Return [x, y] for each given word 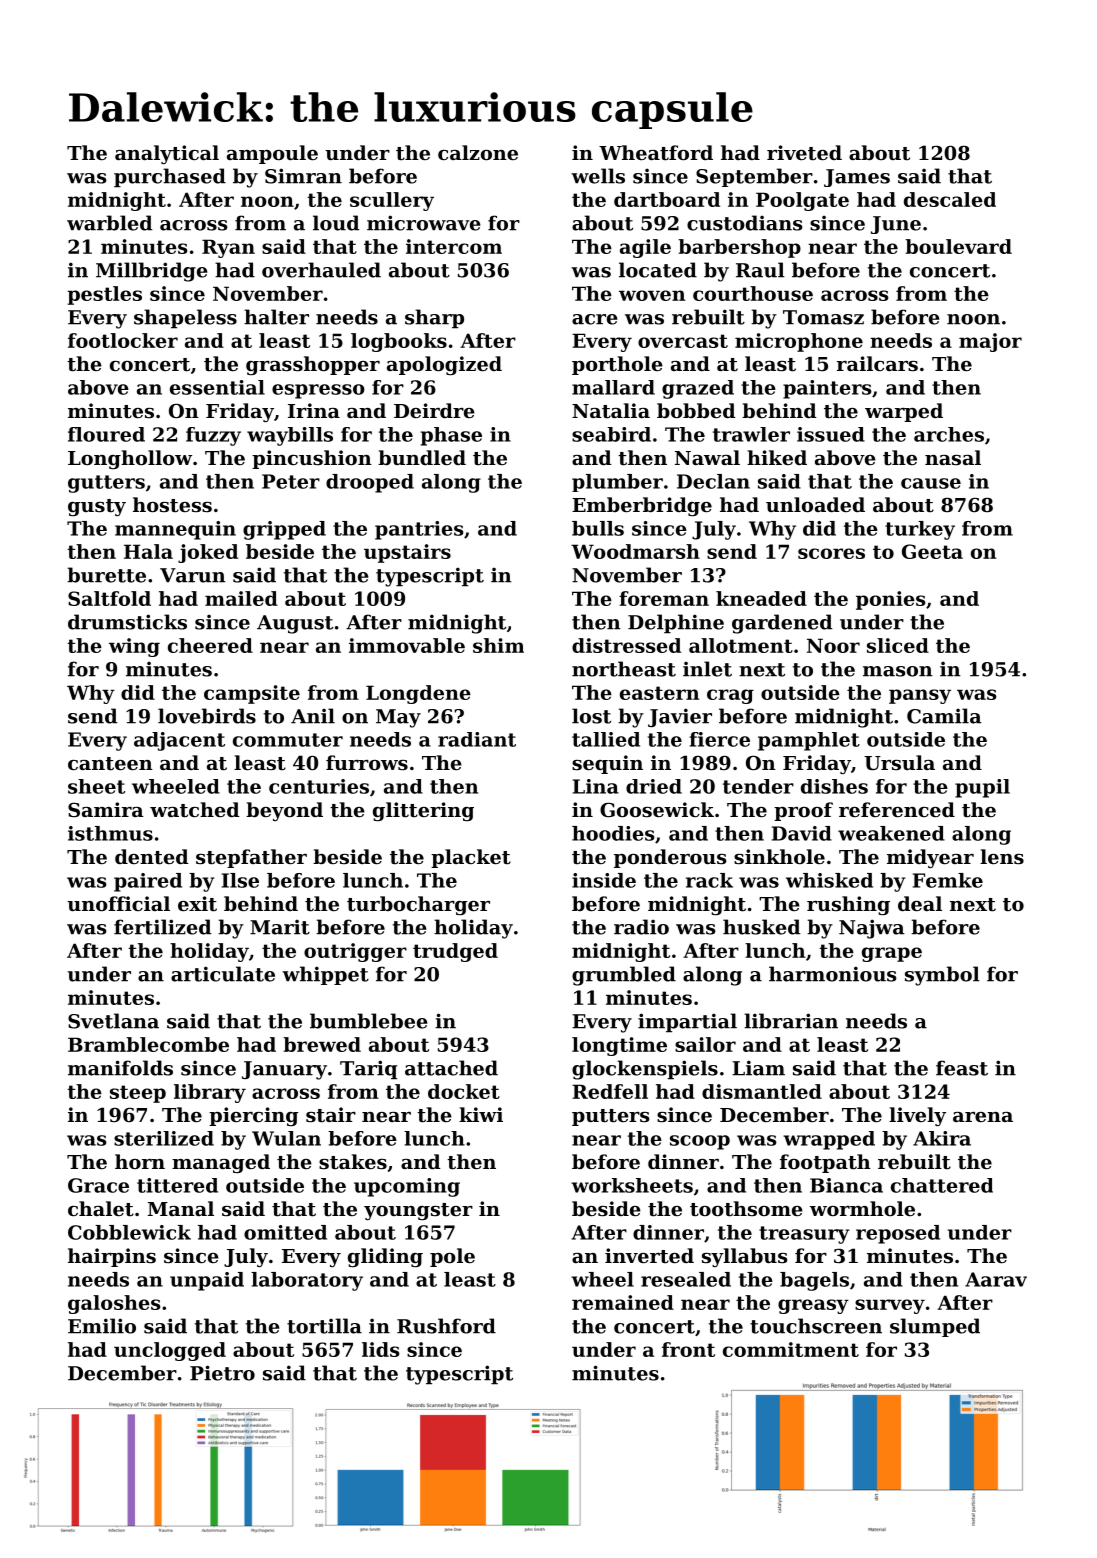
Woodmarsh [635, 551]
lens [1002, 857]
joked [208, 553]
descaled [950, 199]
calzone [478, 152]
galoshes [114, 1304]
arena [983, 1117]
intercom [454, 246]
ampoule [272, 154]
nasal [953, 457]
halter [276, 317]
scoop [700, 1142]
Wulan [286, 1138]
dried [654, 786]
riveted [804, 152]
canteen [110, 764]
